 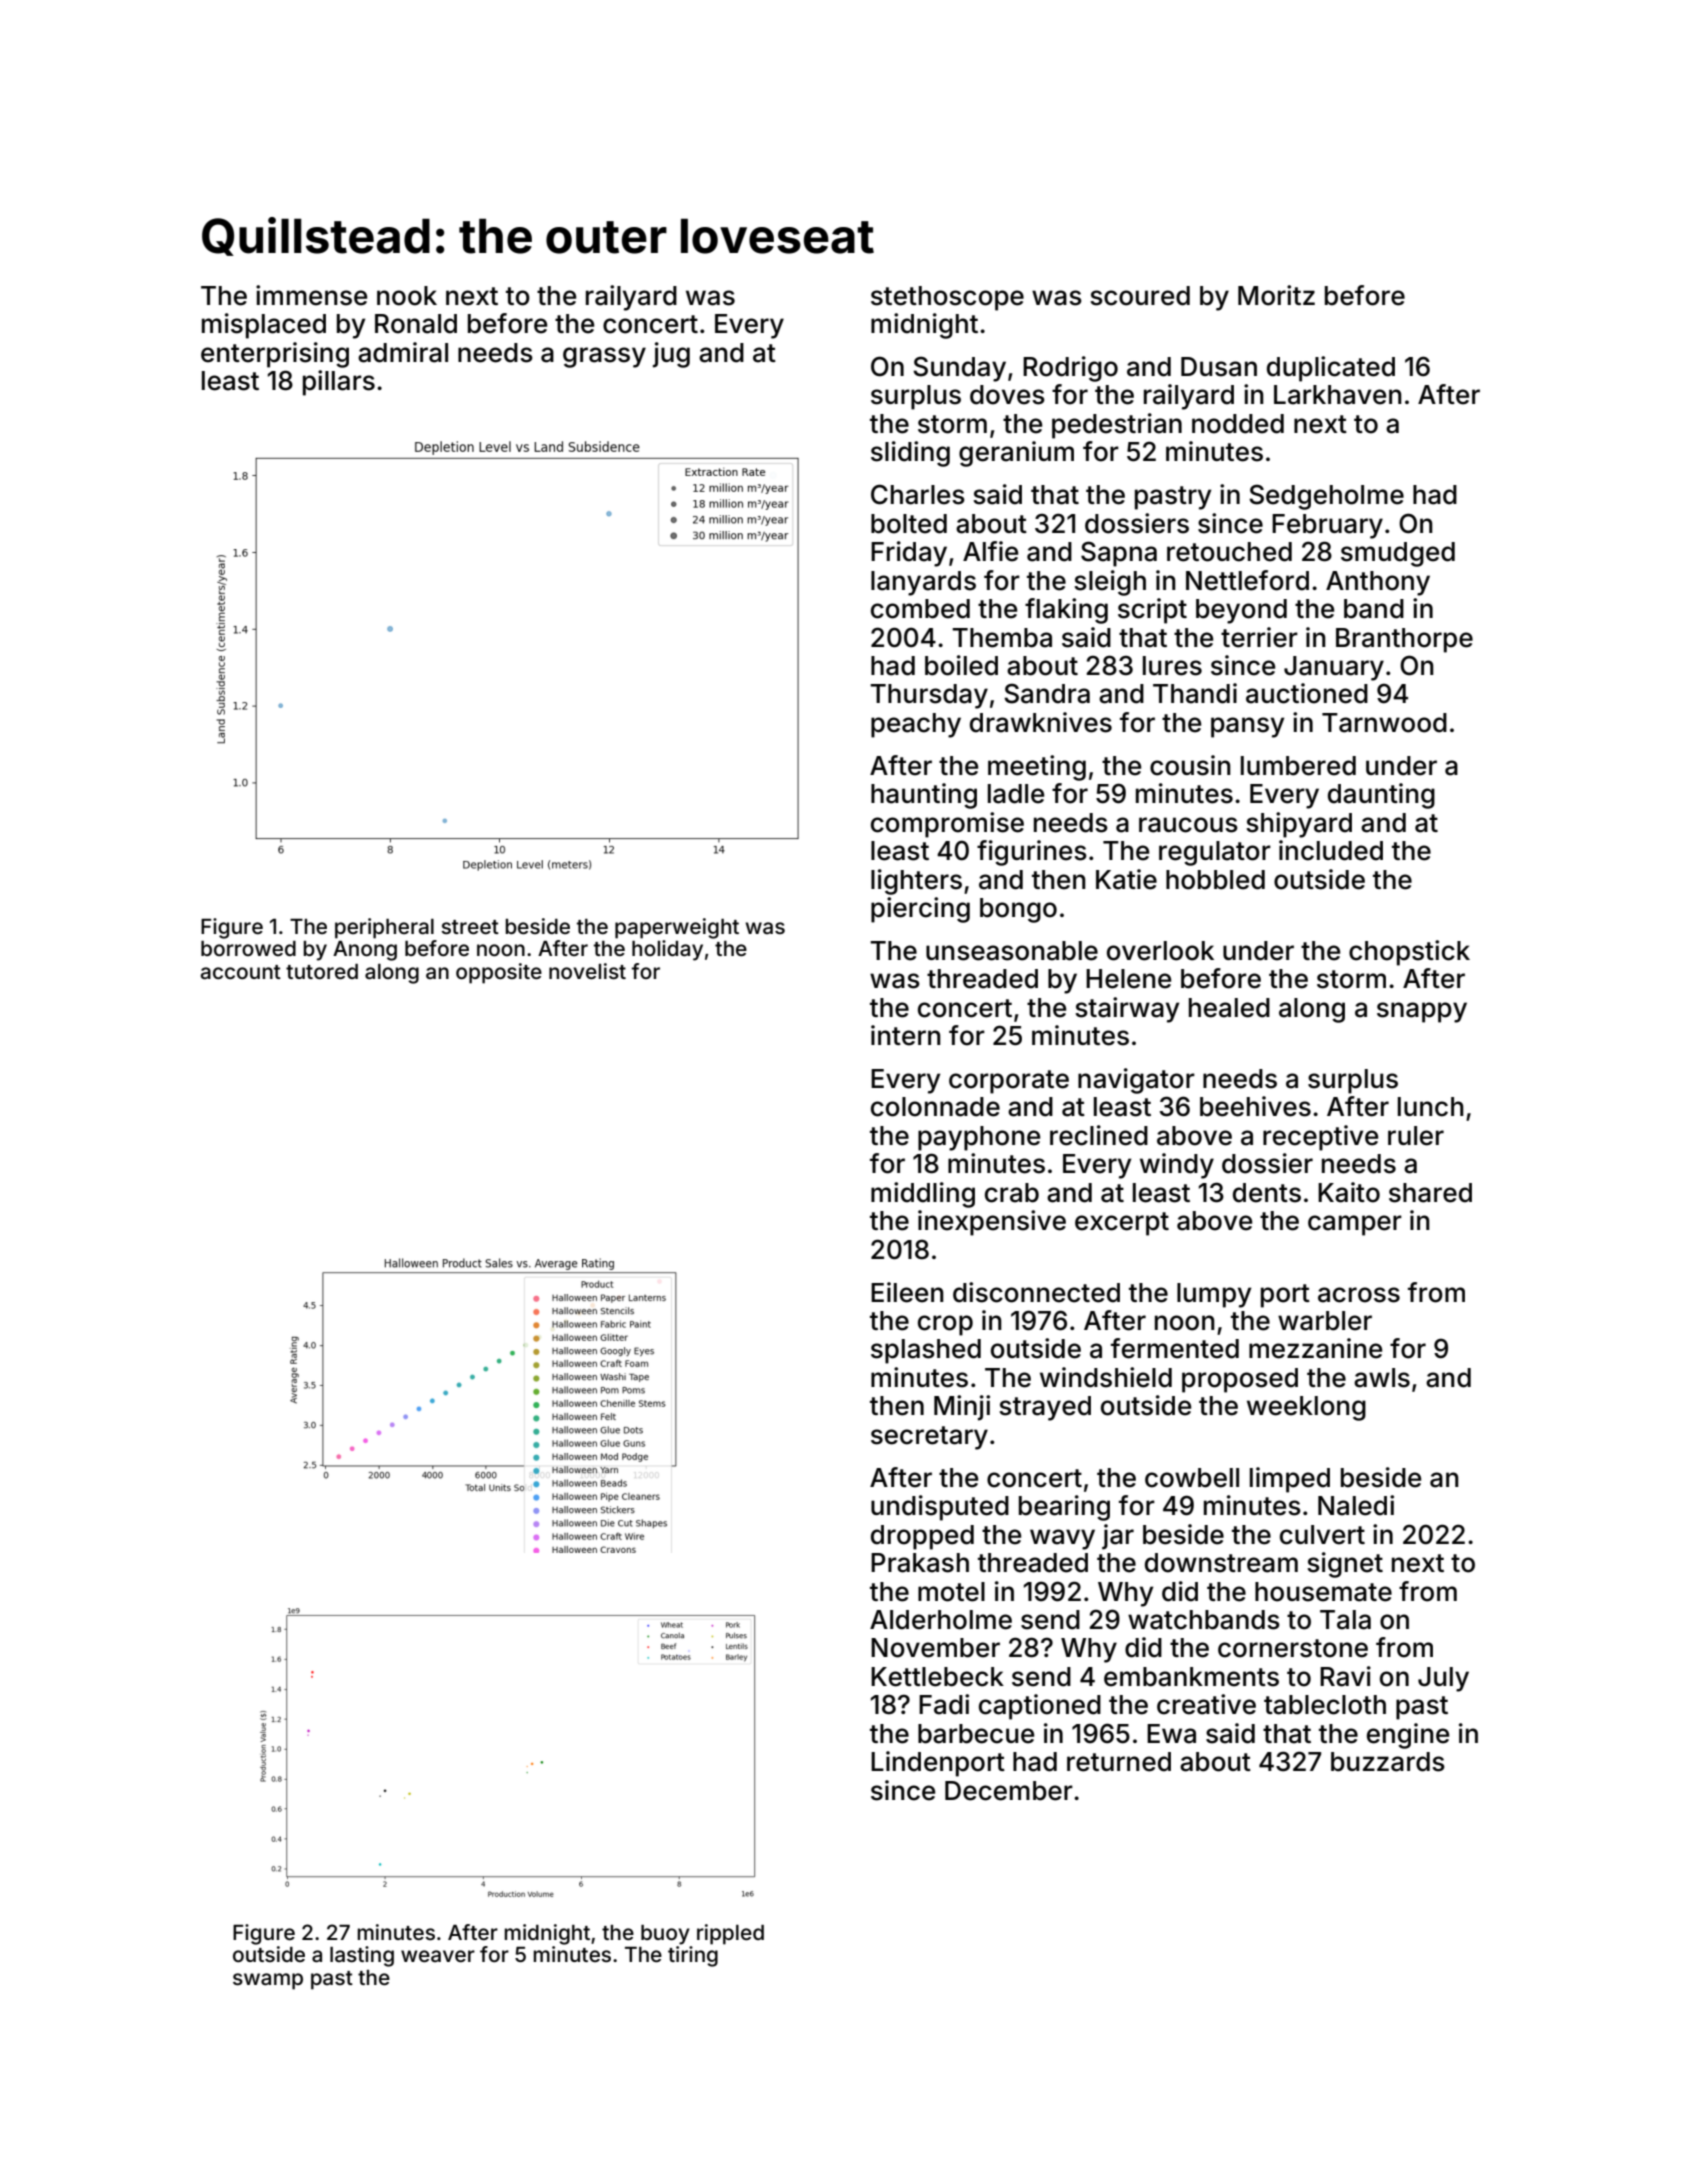 I want to click on swamp, so click(x=268, y=1981).
